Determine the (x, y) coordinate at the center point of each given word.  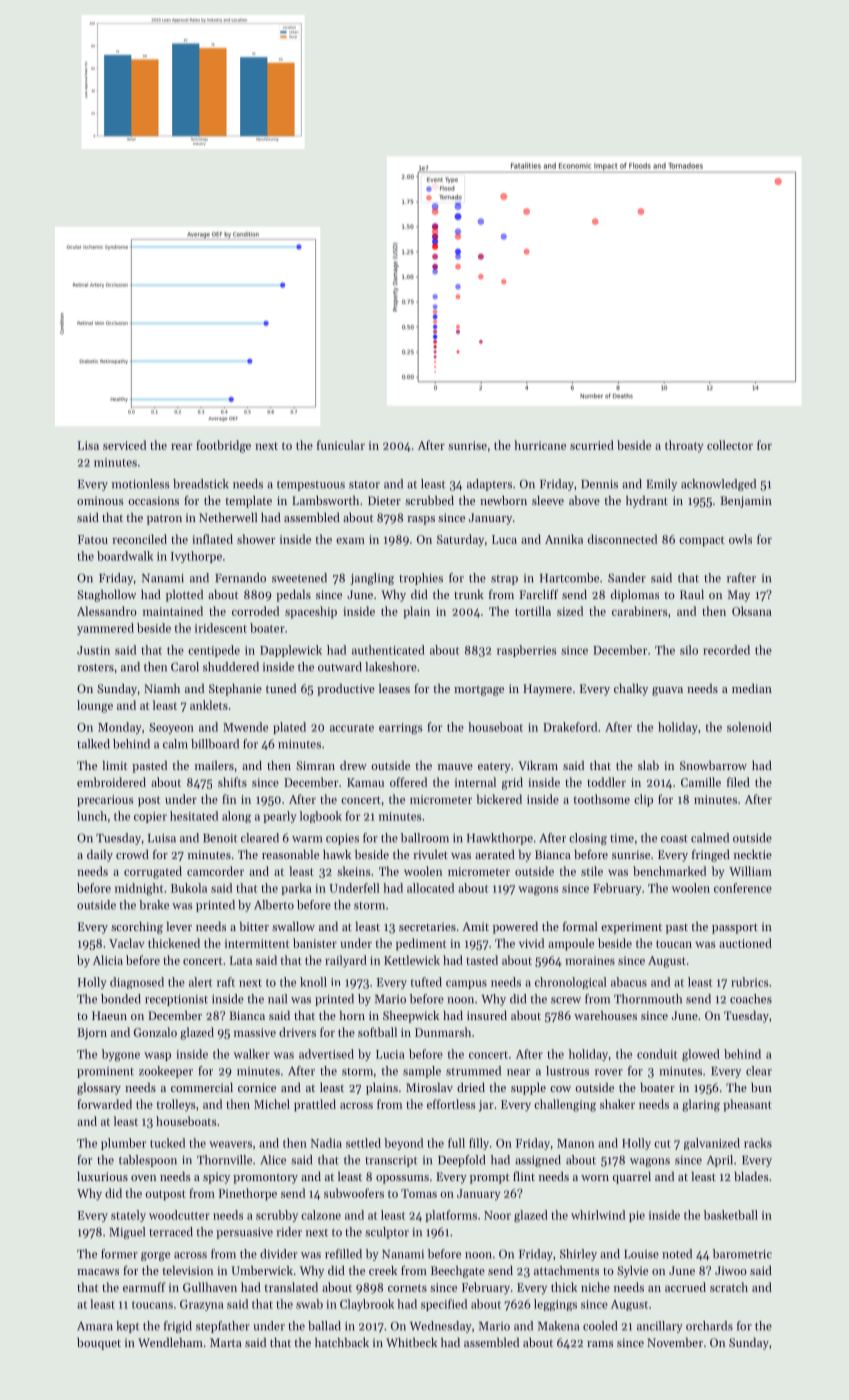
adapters (489, 485)
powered (515, 928)
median (752, 688)
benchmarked (669, 871)
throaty (684, 446)
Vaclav (127, 943)
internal (475, 782)
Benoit (220, 838)
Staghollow (106, 596)
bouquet (99, 1344)
